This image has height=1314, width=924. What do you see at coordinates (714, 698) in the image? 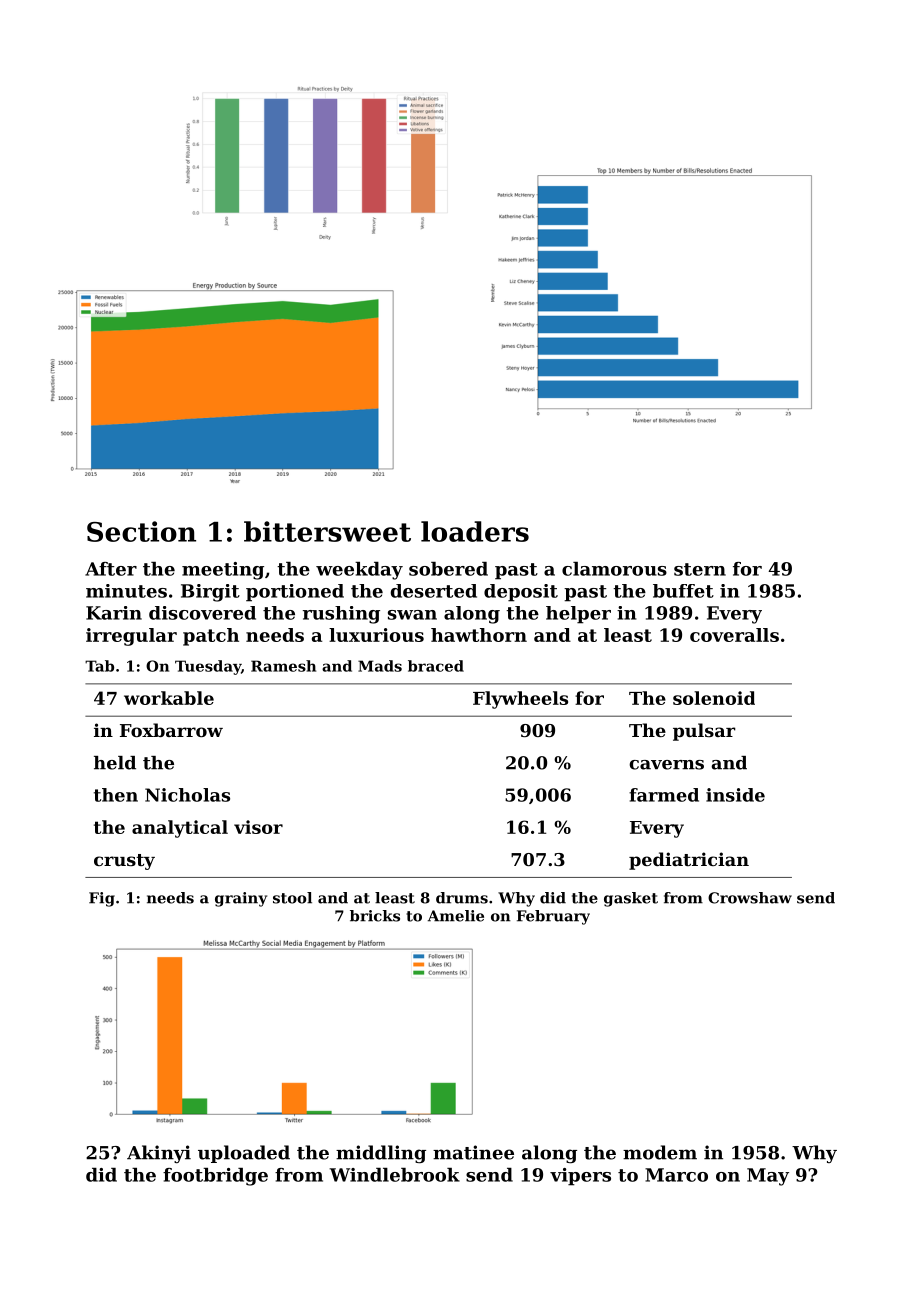
I see `solenoid` at bounding box center [714, 698].
